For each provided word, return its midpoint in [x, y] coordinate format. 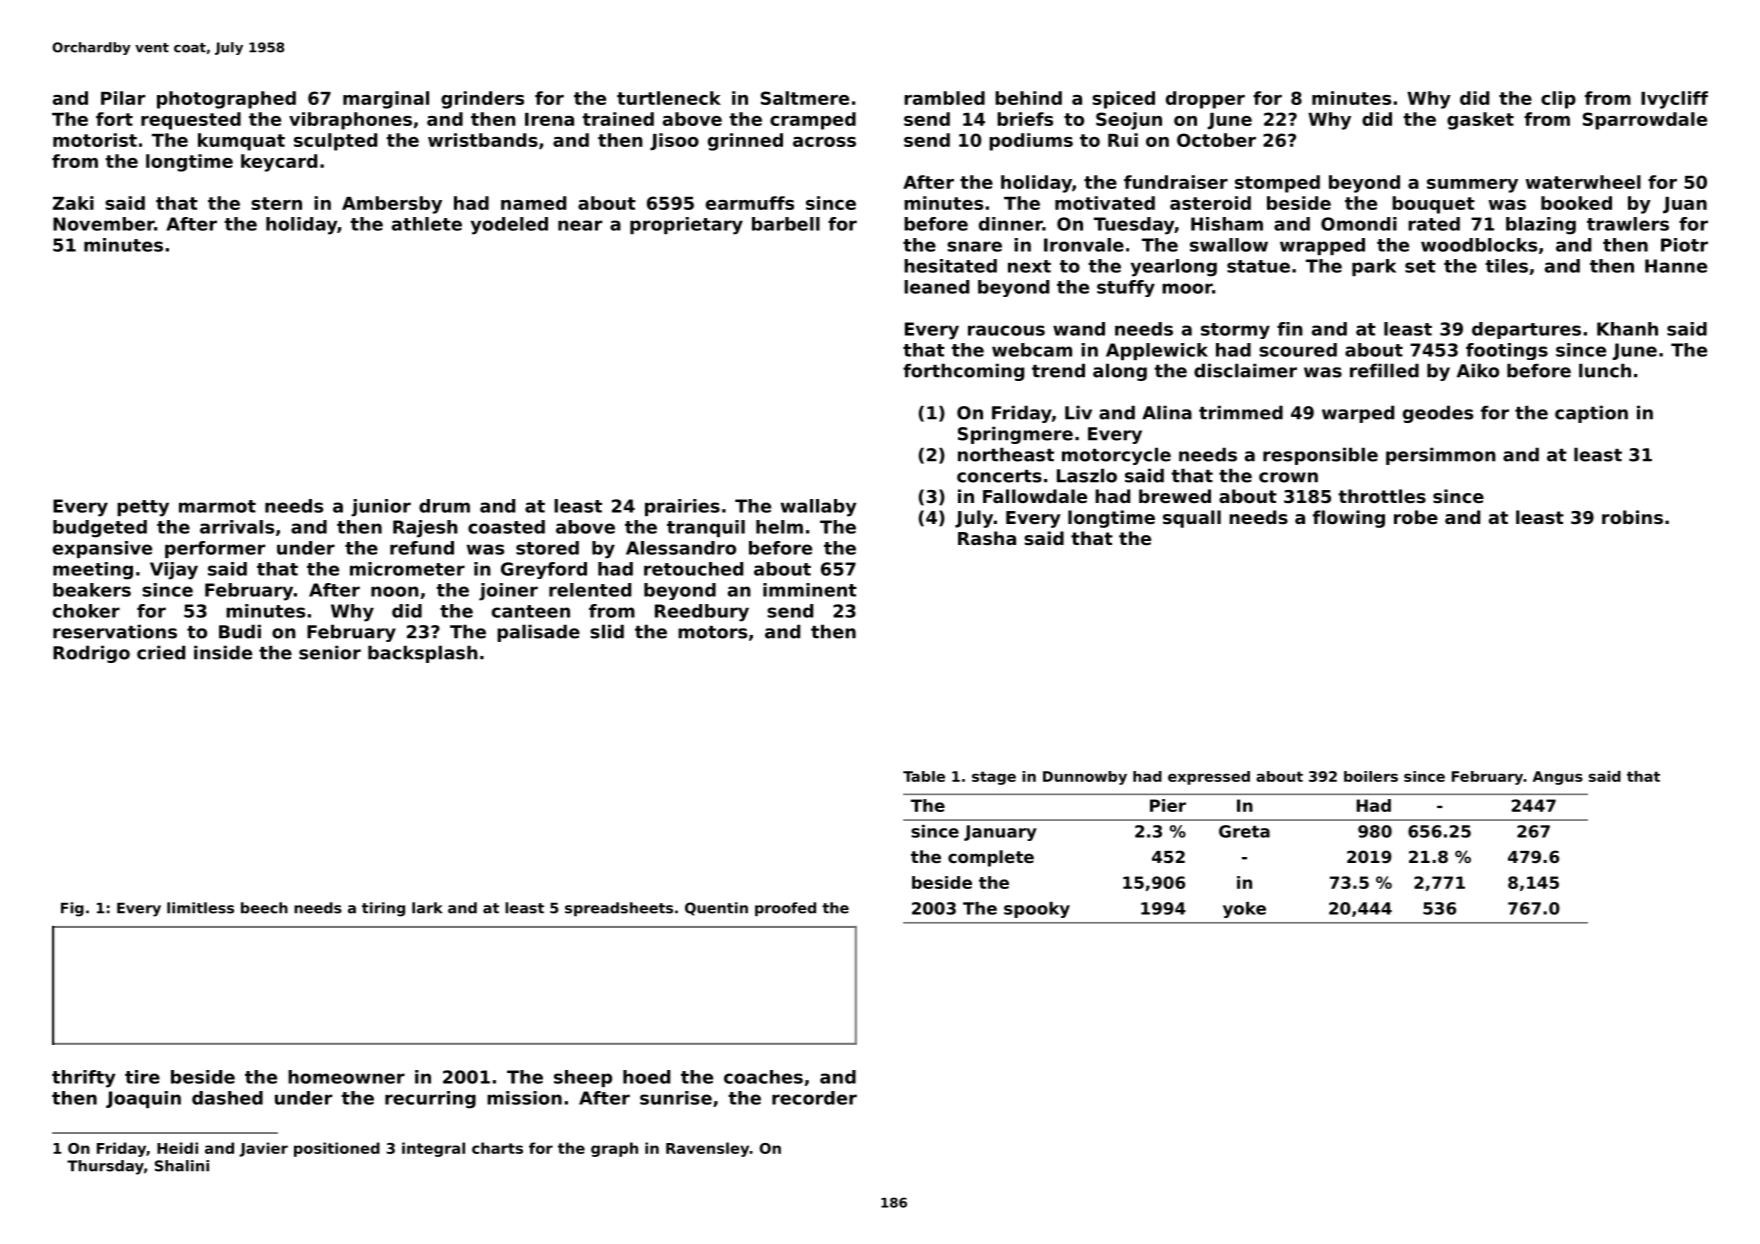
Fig [72, 909]
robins [1632, 517]
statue [1258, 266]
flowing [1349, 519]
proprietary [686, 226]
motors [712, 632]
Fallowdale [1035, 496]
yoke [1244, 910]
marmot [217, 506]
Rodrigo [91, 654]
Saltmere [805, 98]
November [103, 224]
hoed [646, 1077]
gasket [1480, 121]
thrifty [83, 1079]
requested [191, 121]
